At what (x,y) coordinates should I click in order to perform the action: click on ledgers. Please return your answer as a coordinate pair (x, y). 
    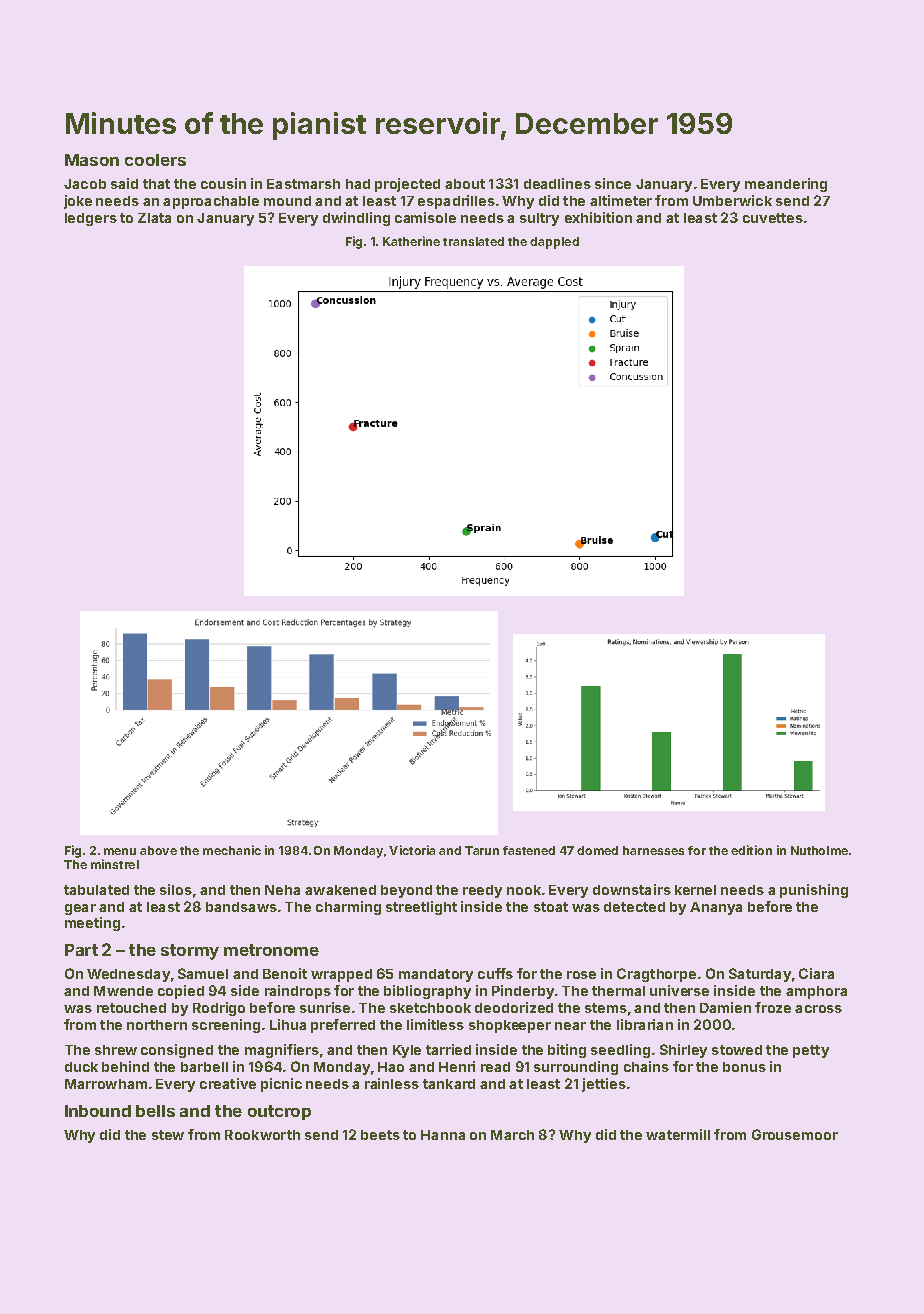
    Looking at the image, I should click on (91, 219).
